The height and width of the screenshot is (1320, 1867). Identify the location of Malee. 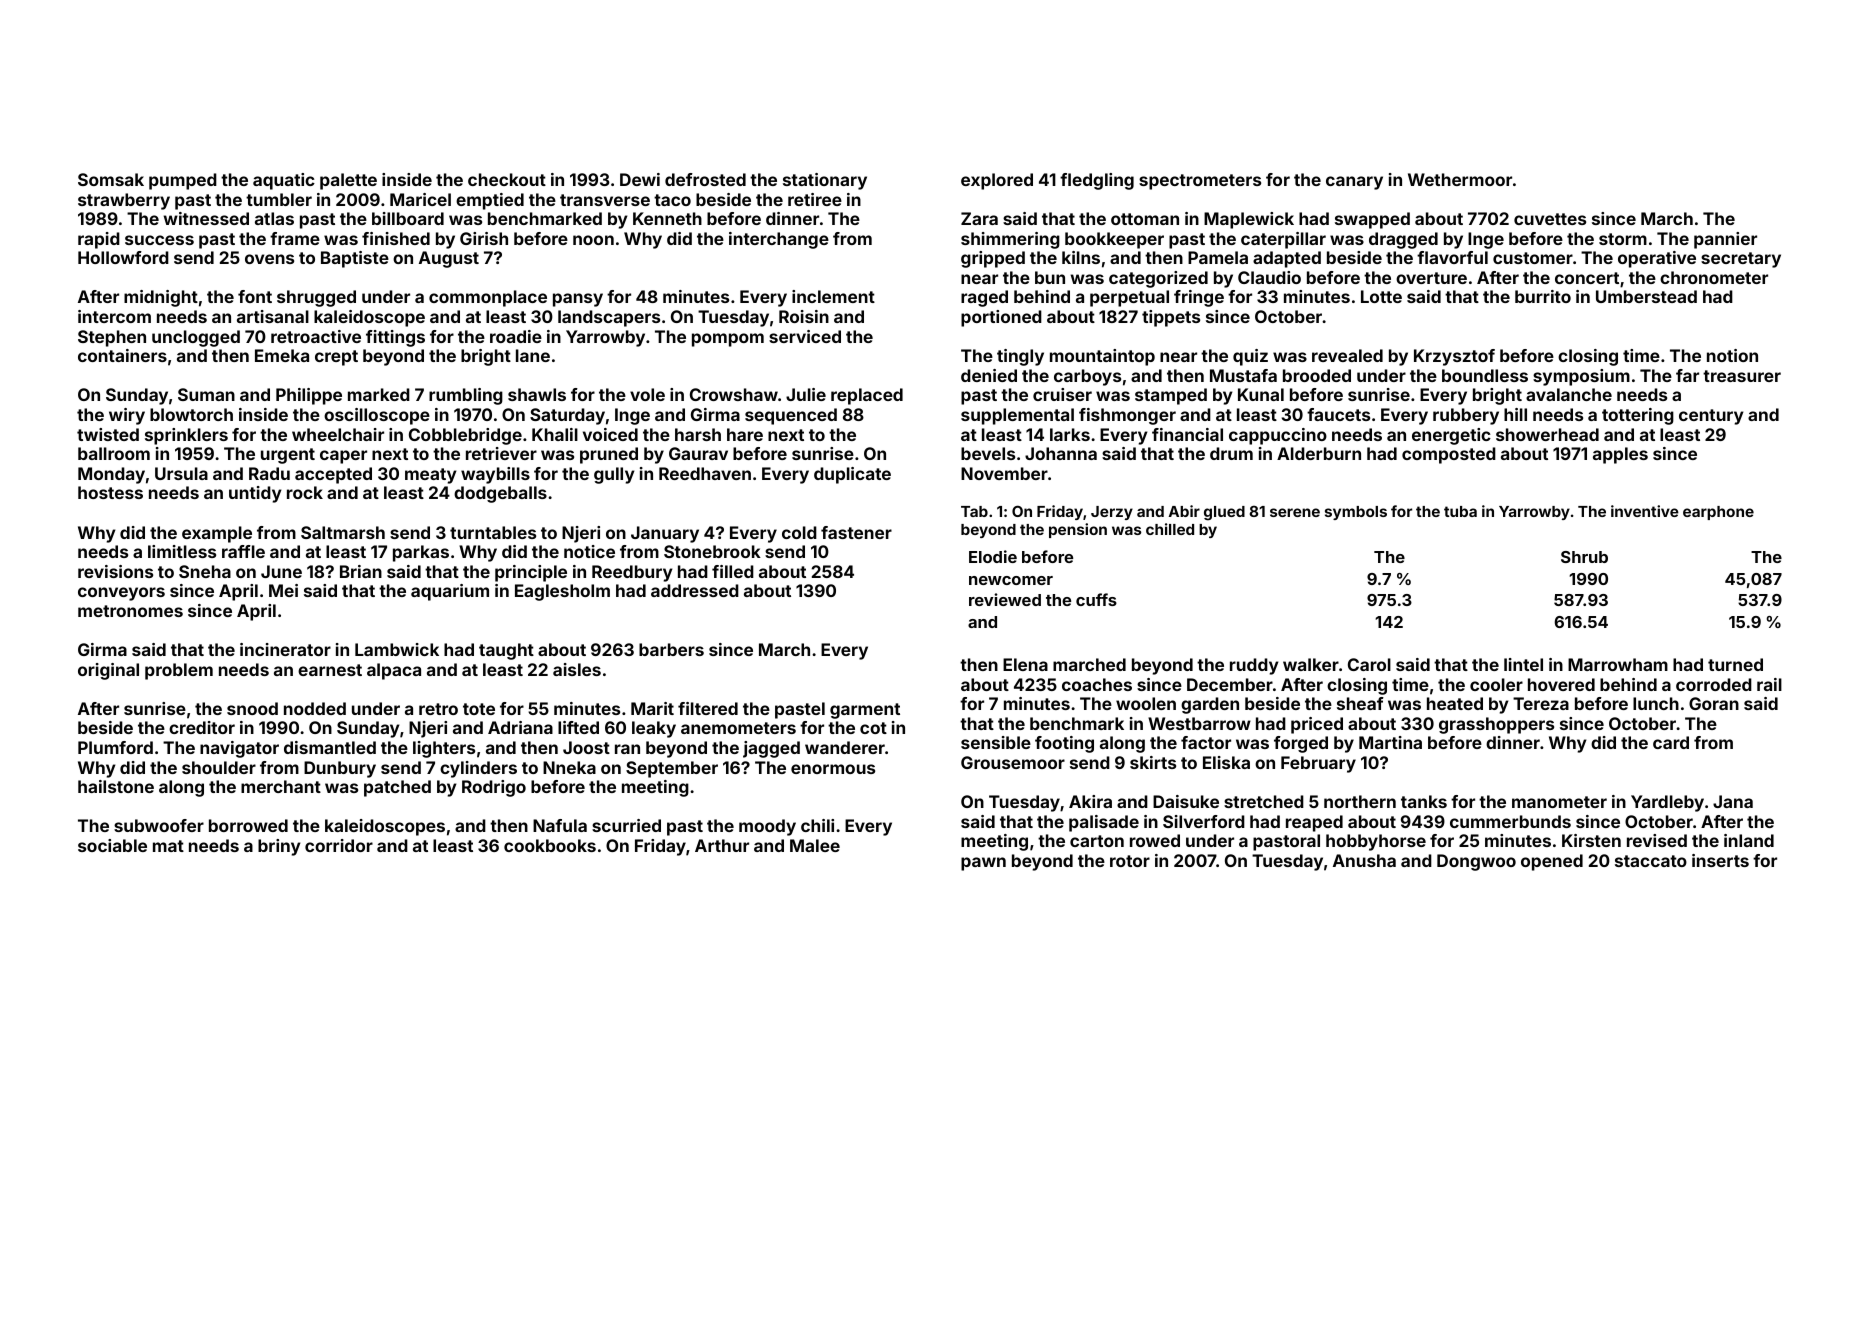
(815, 845).
